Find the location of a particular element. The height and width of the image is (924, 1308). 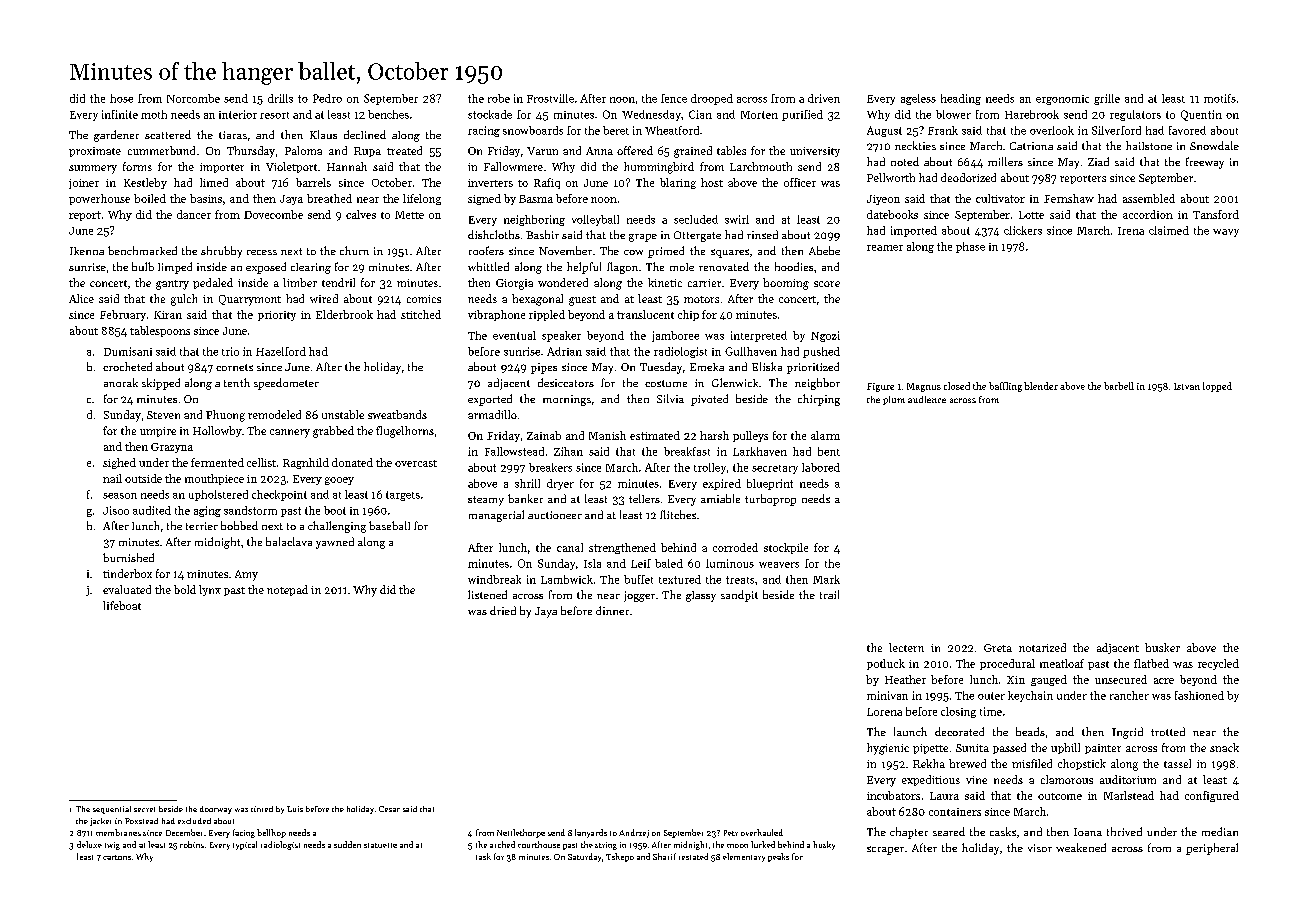

Marlstead is located at coordinates (1129, 795).
